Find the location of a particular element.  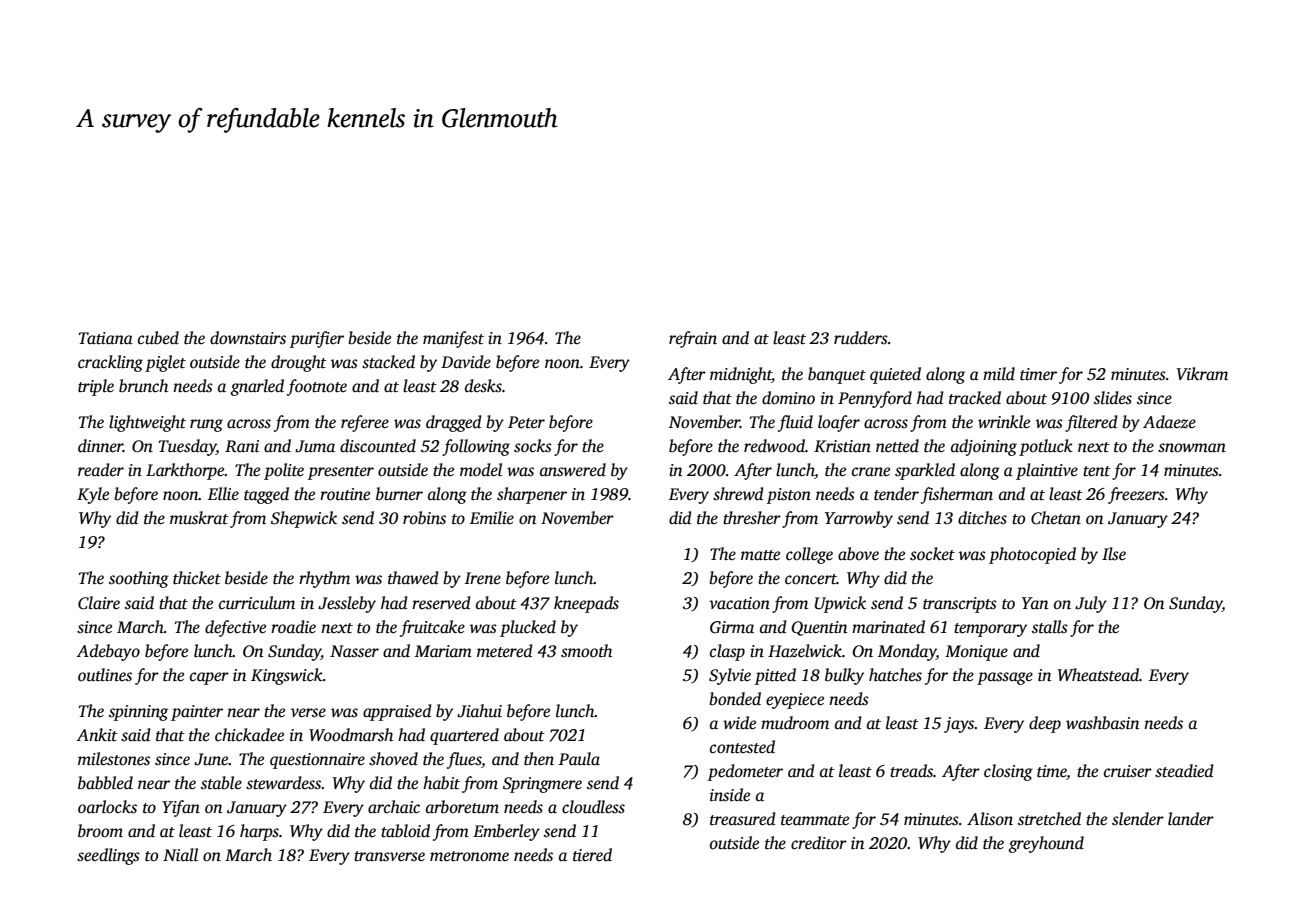

soothing is located at coordinates (139, 579).
